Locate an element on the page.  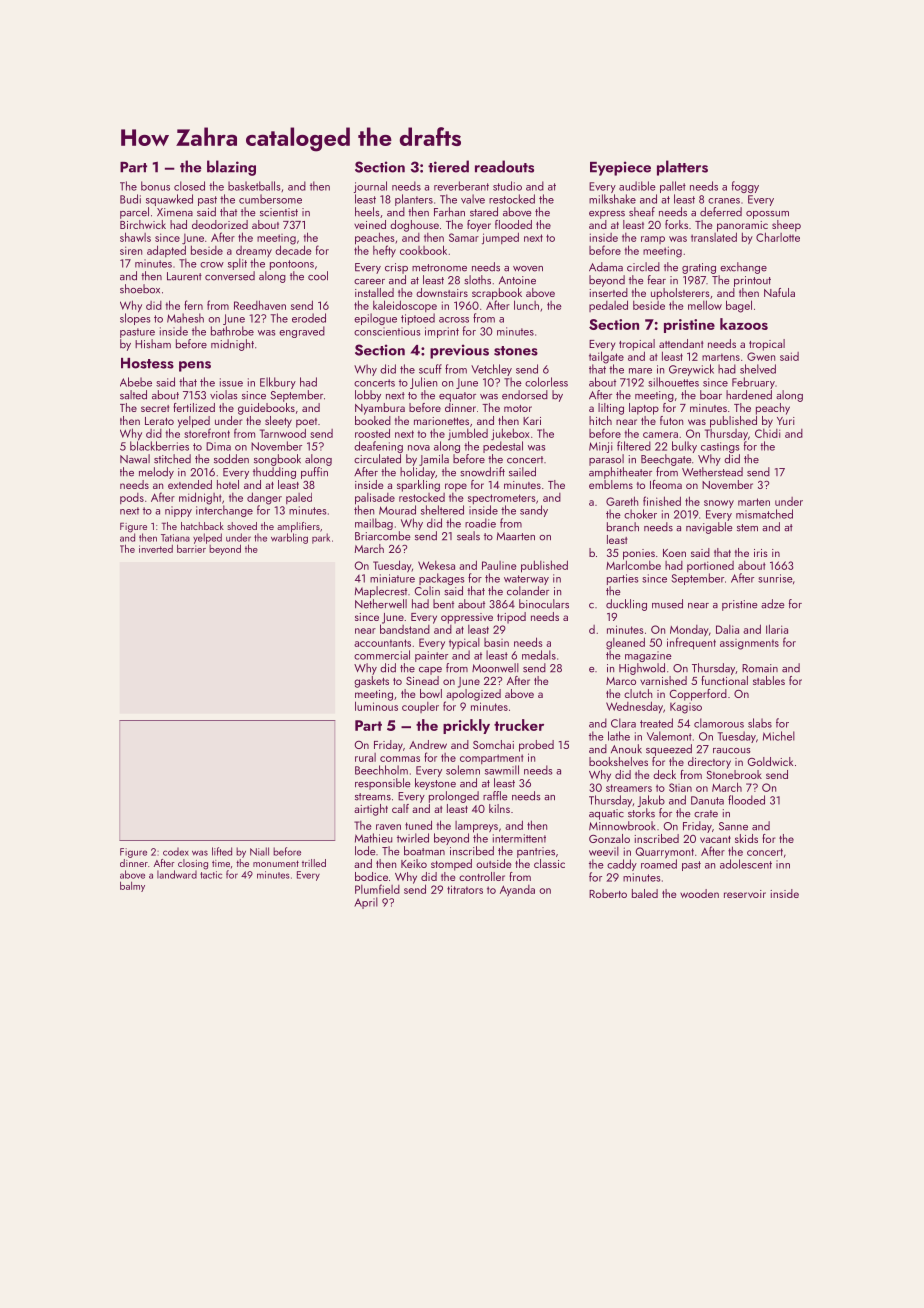
branch is located at coordinates (623, 527).
